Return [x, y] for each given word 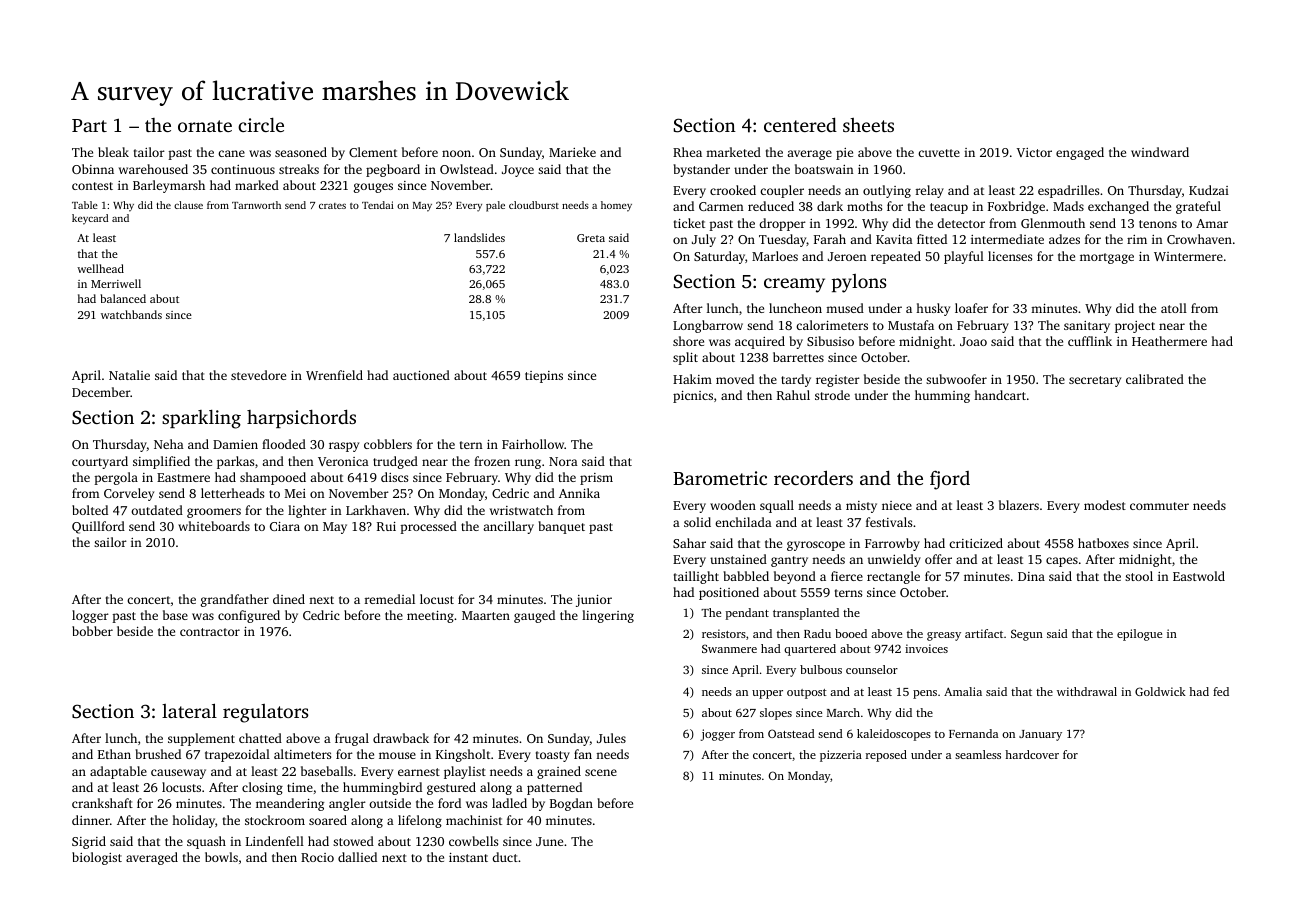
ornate [205, 126]
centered [800, 124]
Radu [817, 633]
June [549, 841]
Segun [1027, 635]
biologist [97, 858]
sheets [868, 125]
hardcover [1032, 754]
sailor [110, 542]
